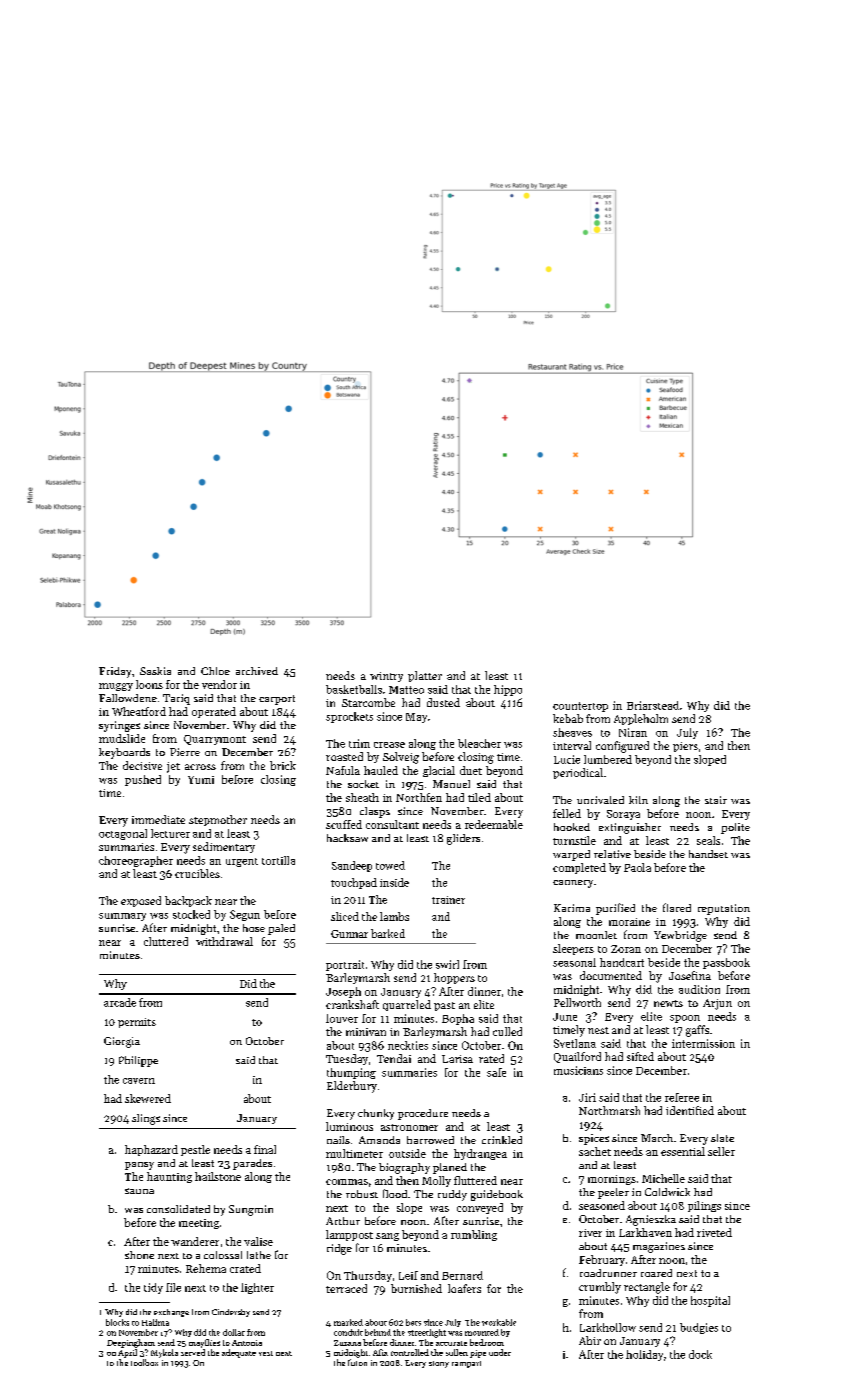 Image resolution: width=849 pixels, height=1400 pixels. Describe the element at coordinates (494, 824) in the image. I see `redeemable` at that location.
